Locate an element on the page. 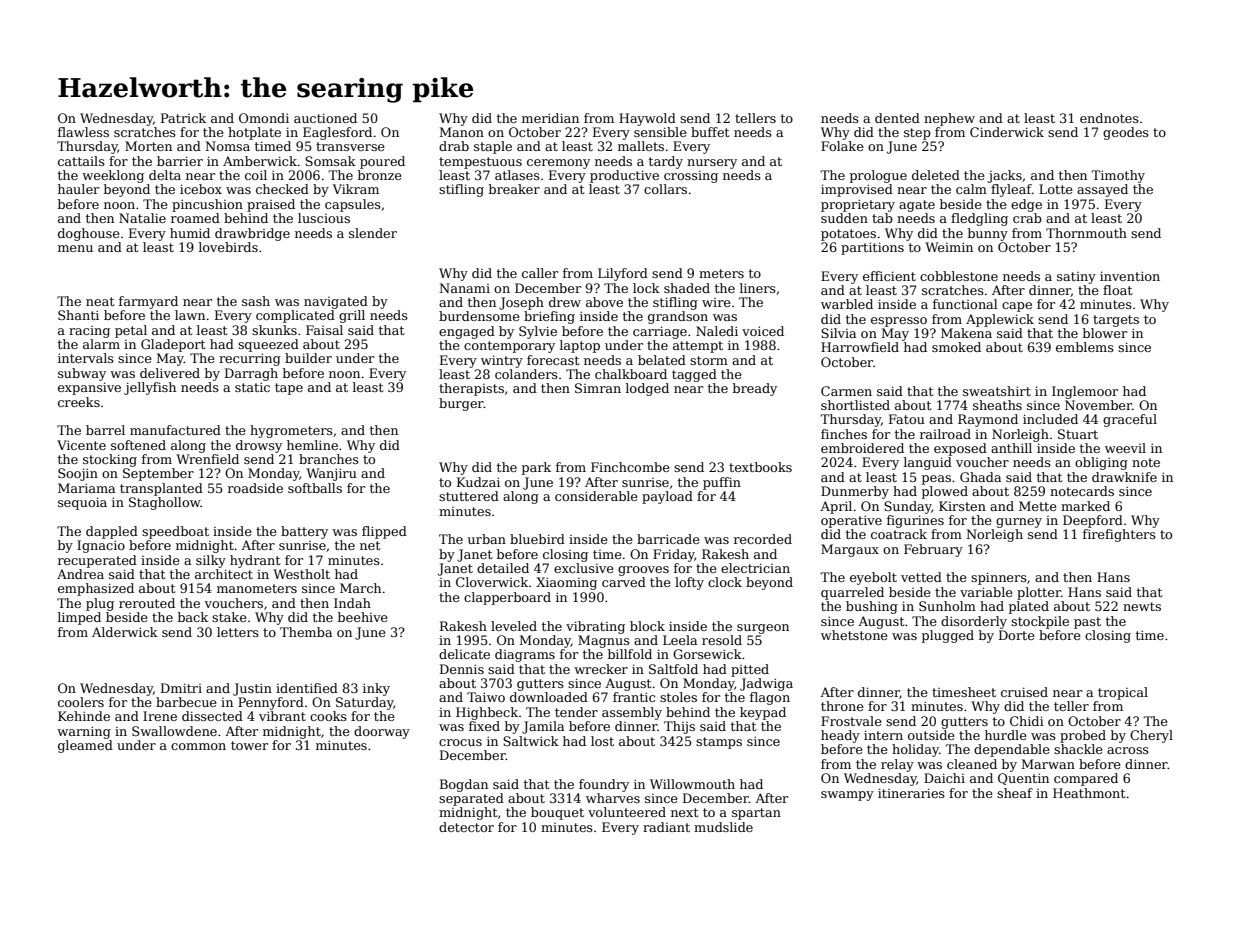 Image resolution: width=1233 pixels, height=952 pixels. puffin is located at coordinates (722, 483).
